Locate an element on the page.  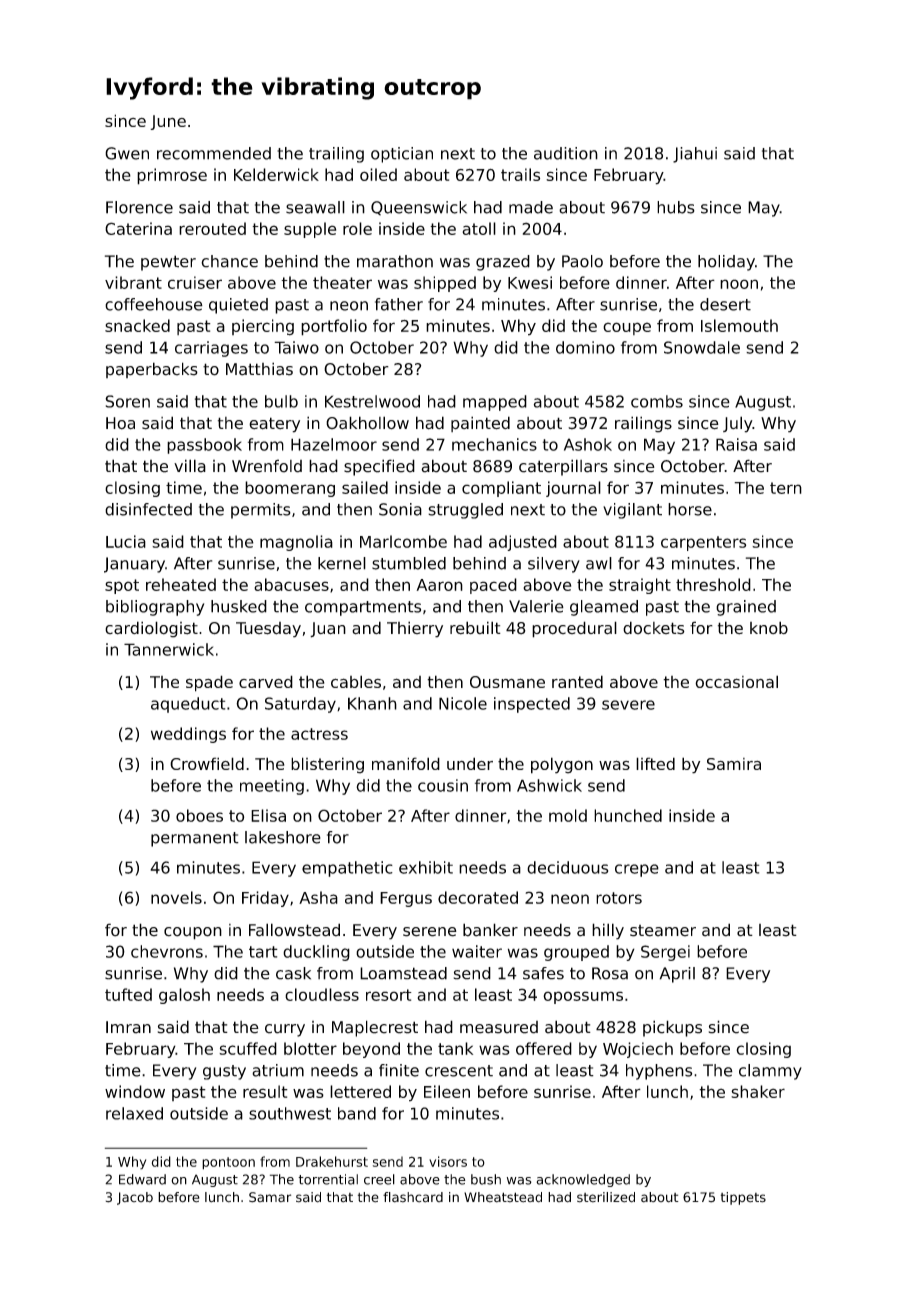
adjusted is located at coordinates (523, 543).
